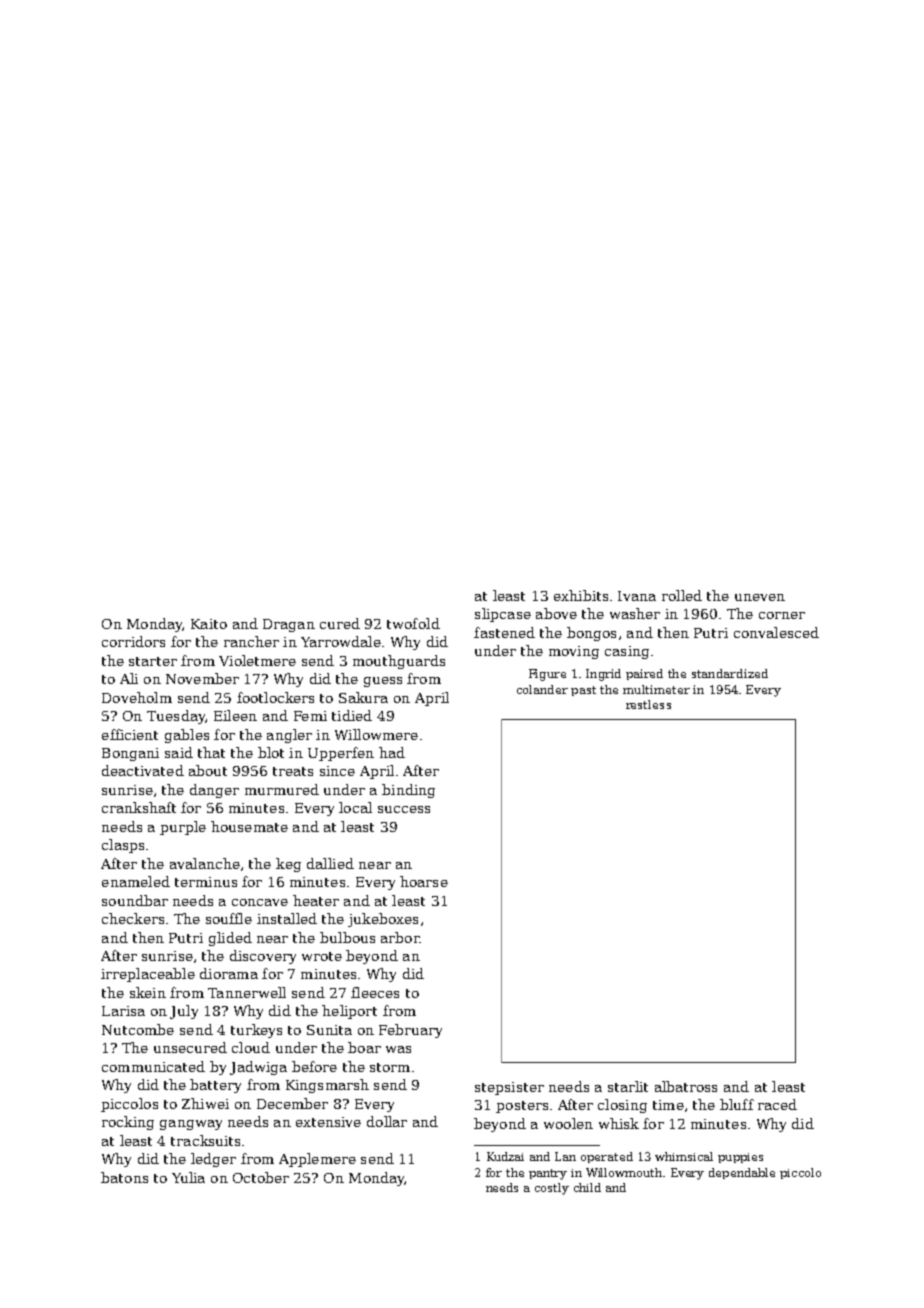  I want to click on October, so click(261, 1177).
